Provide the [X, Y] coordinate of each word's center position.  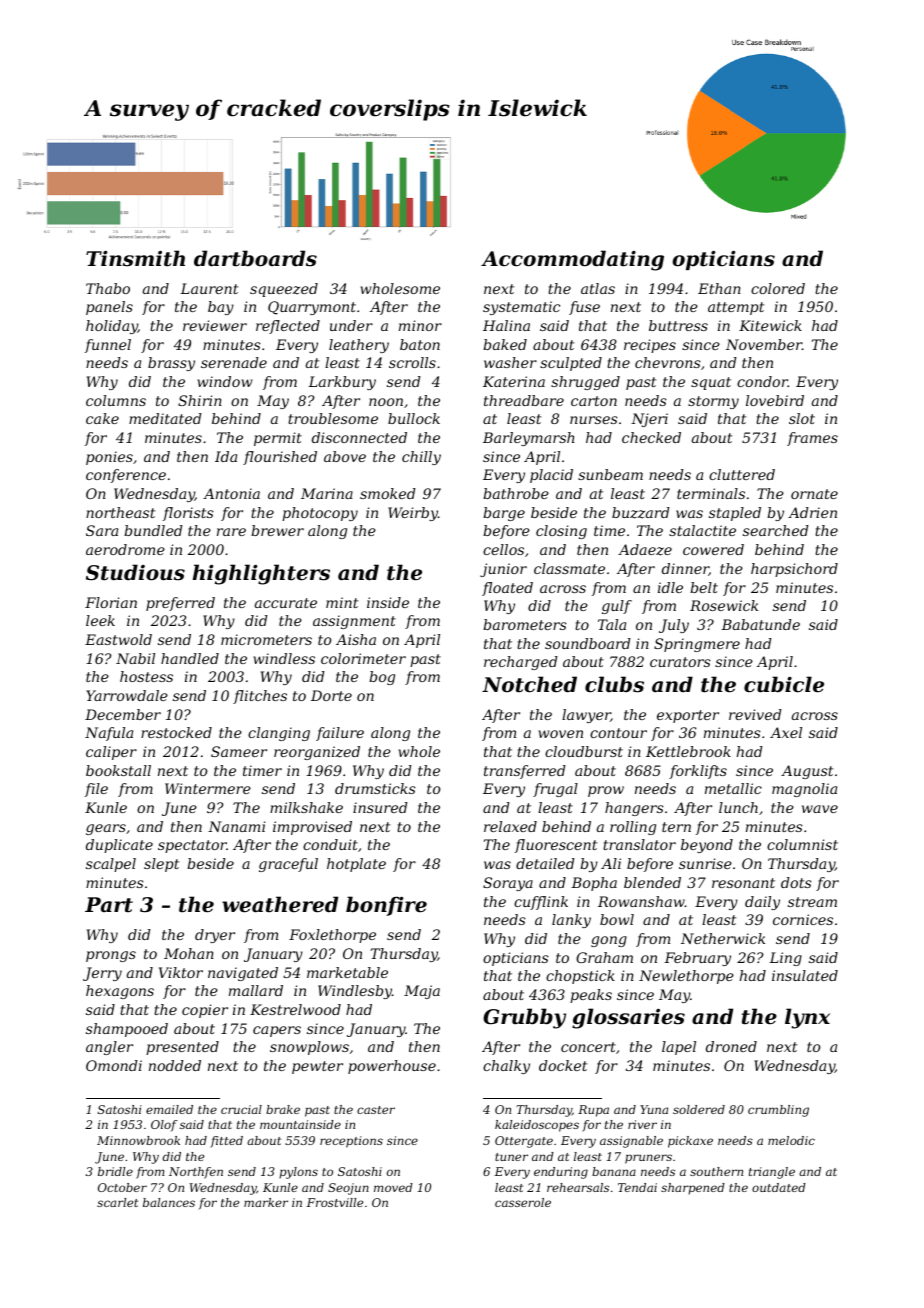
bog [382, 678]
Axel [786, 732]
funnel [108, 346]
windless [284, 658]
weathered [280, 904]
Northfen [196, 1173]
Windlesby [355, 992]
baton [420, 344]
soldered [699, 1109]
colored [778, 288]
